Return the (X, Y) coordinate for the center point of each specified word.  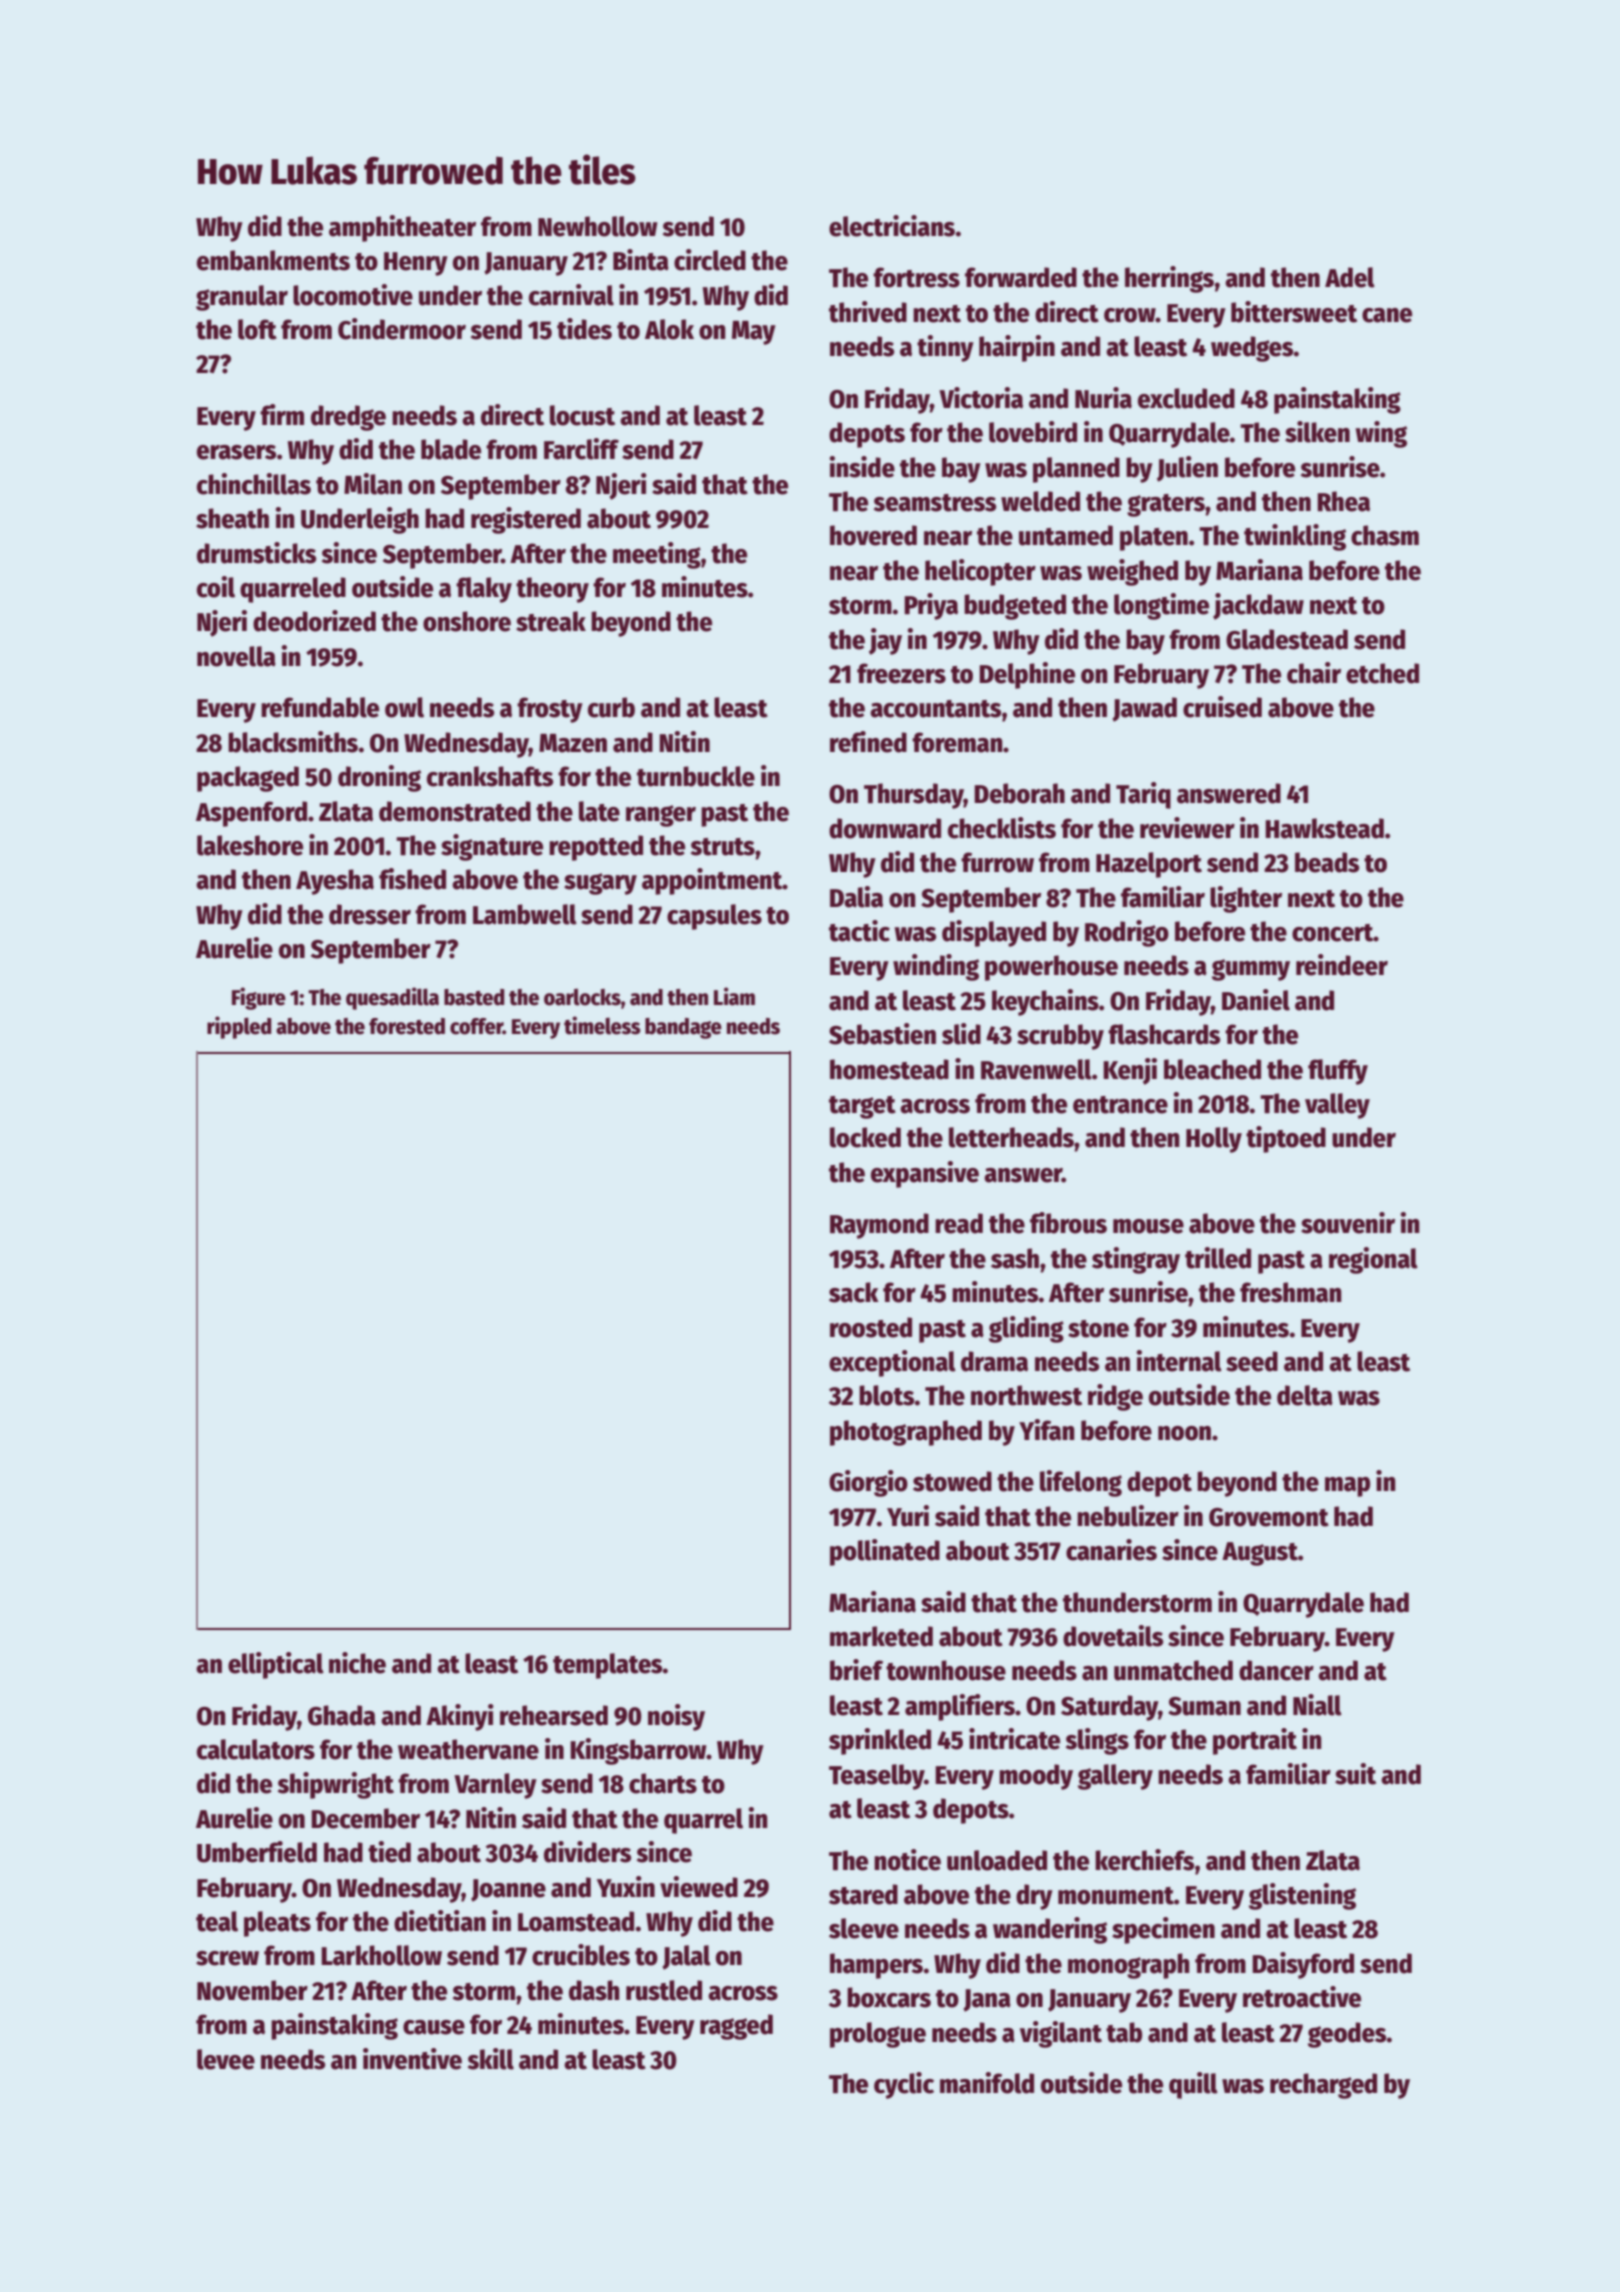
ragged (736, 2027)
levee (226, 2059)
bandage (683, 1028)
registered (526, 520)
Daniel (1256, 1000)
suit (1355, 1774)
